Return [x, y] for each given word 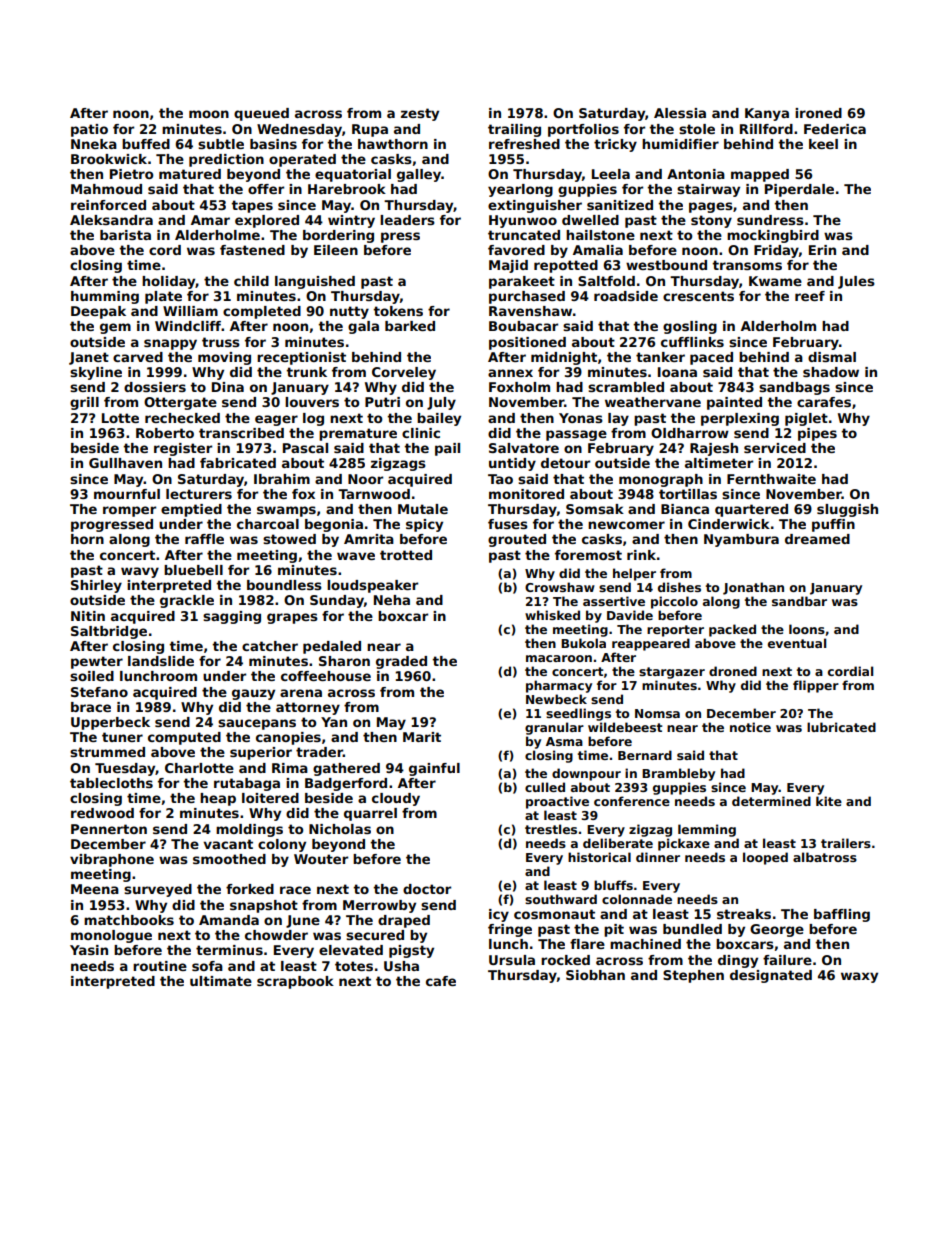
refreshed [524, 144]
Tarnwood [374, 494]
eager [276, 420]
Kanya [767, 114]
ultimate [221, 981]
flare [587, 944]
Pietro [131, 174]
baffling [842, 915]
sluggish [847, 510]
